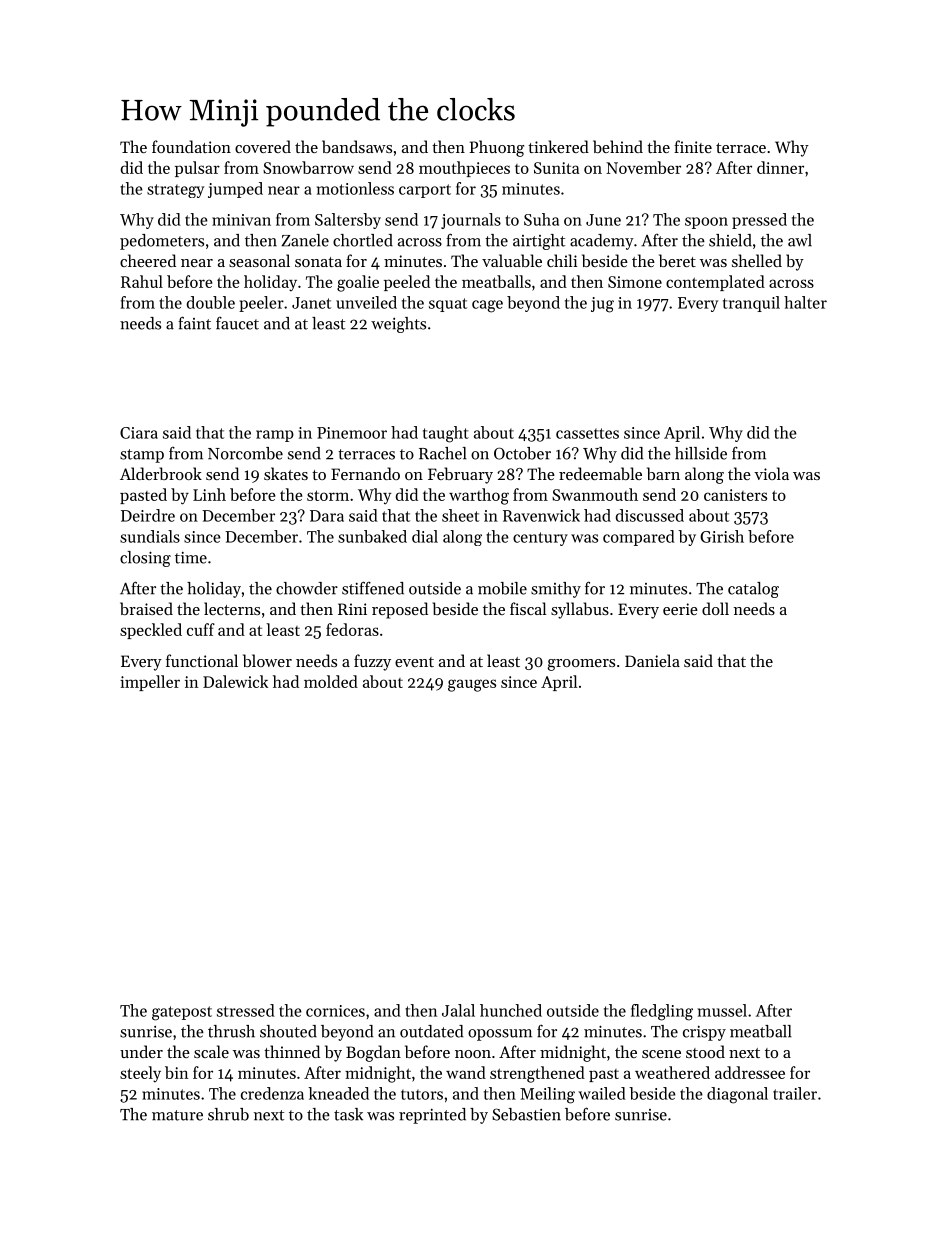 The height and width of the screenshot is (1233, 952). What do you see at coordinates (706, 223) in the screenshot?
I see `spoon` at bounding box center [706, 223].
